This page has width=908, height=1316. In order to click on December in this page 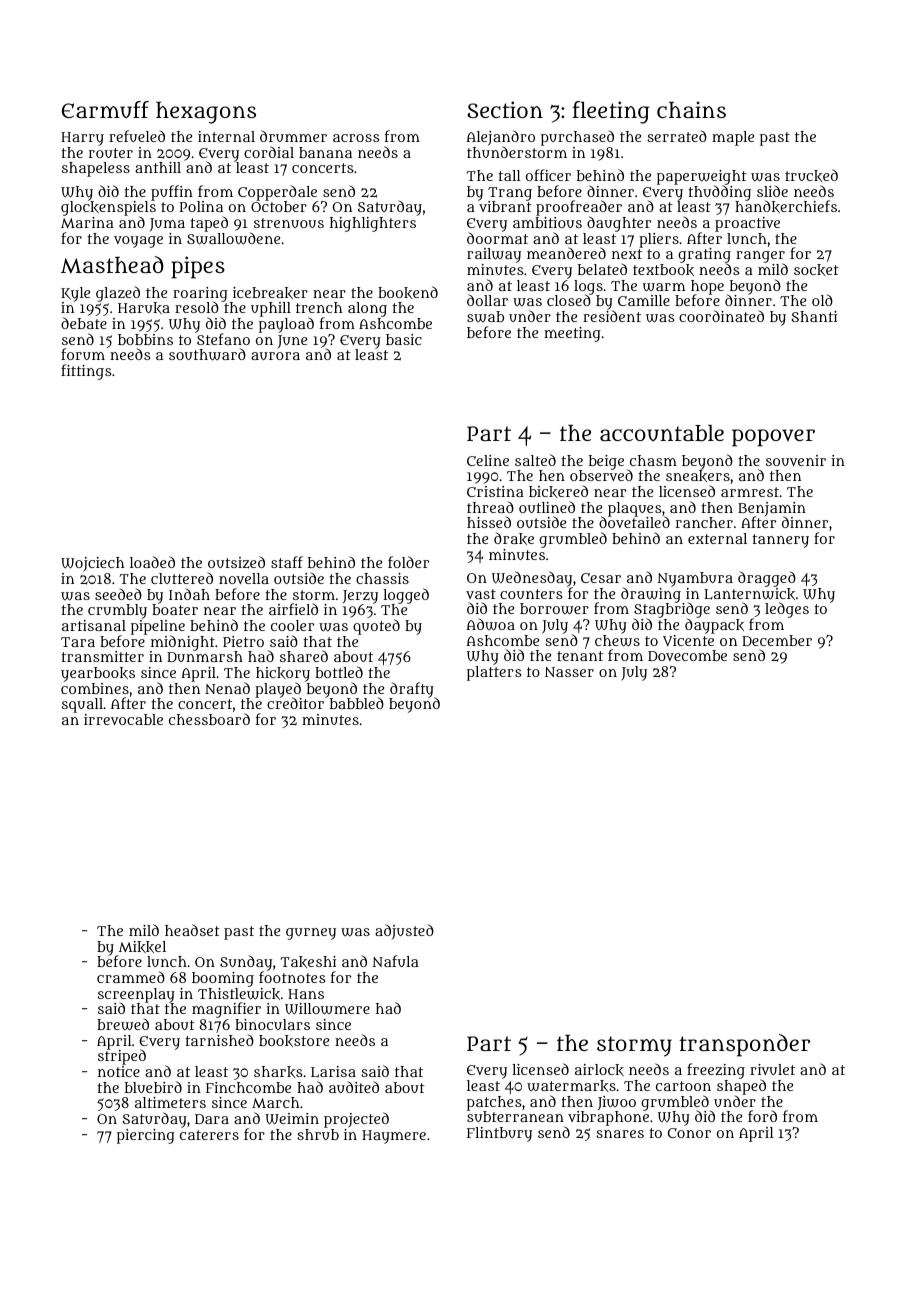, I will do `click(777, 640)`.
